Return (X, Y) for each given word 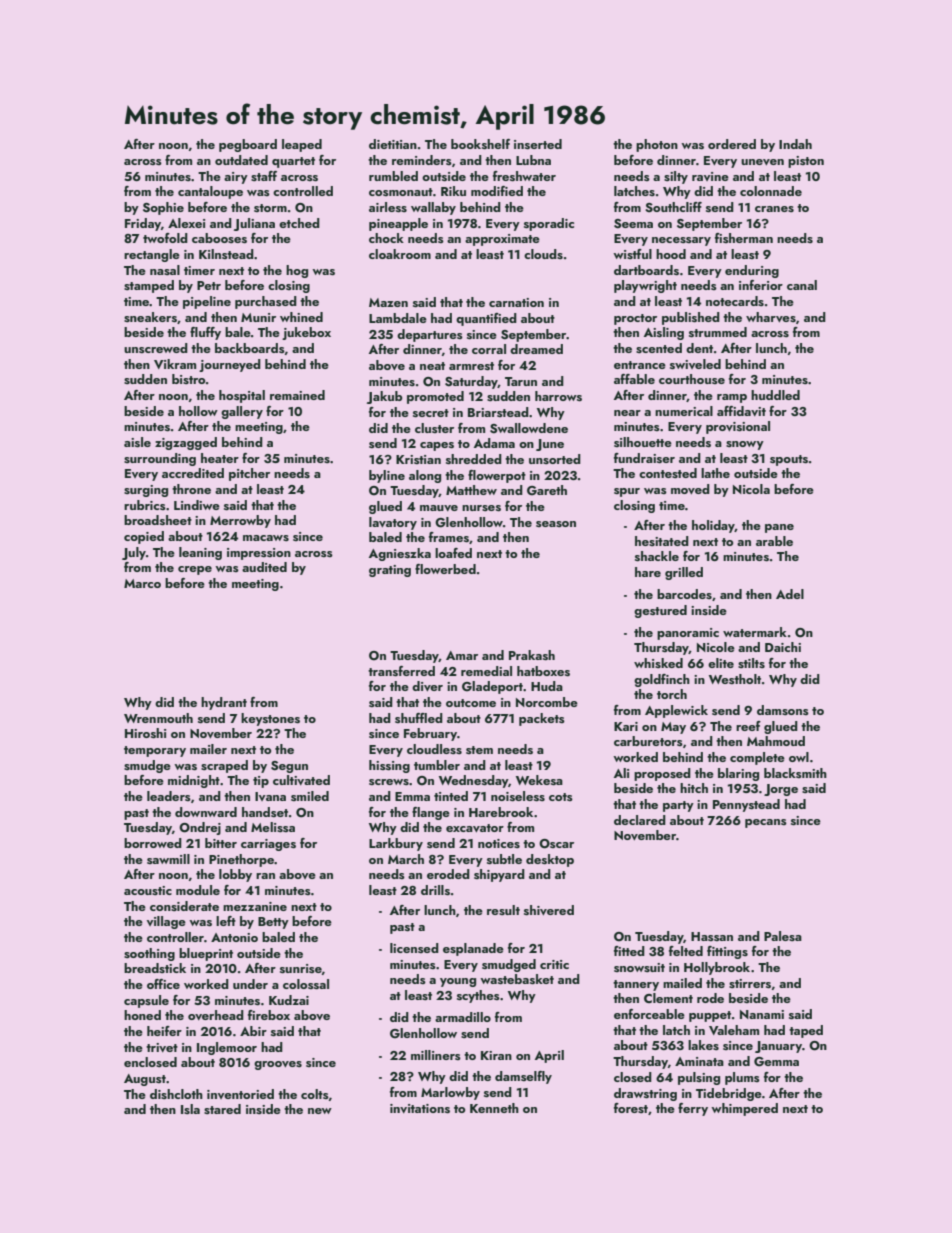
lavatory (393, 523)
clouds (543, 254)
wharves (771, 317)
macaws (266, 538)
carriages (268, 845)
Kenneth (494, 1108)
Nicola (751, 489)
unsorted (555, 459)
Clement (668, 998)
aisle (137, 442)
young (458, 982)
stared (222, 1109)
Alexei (186, 223)
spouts (789, 460)
